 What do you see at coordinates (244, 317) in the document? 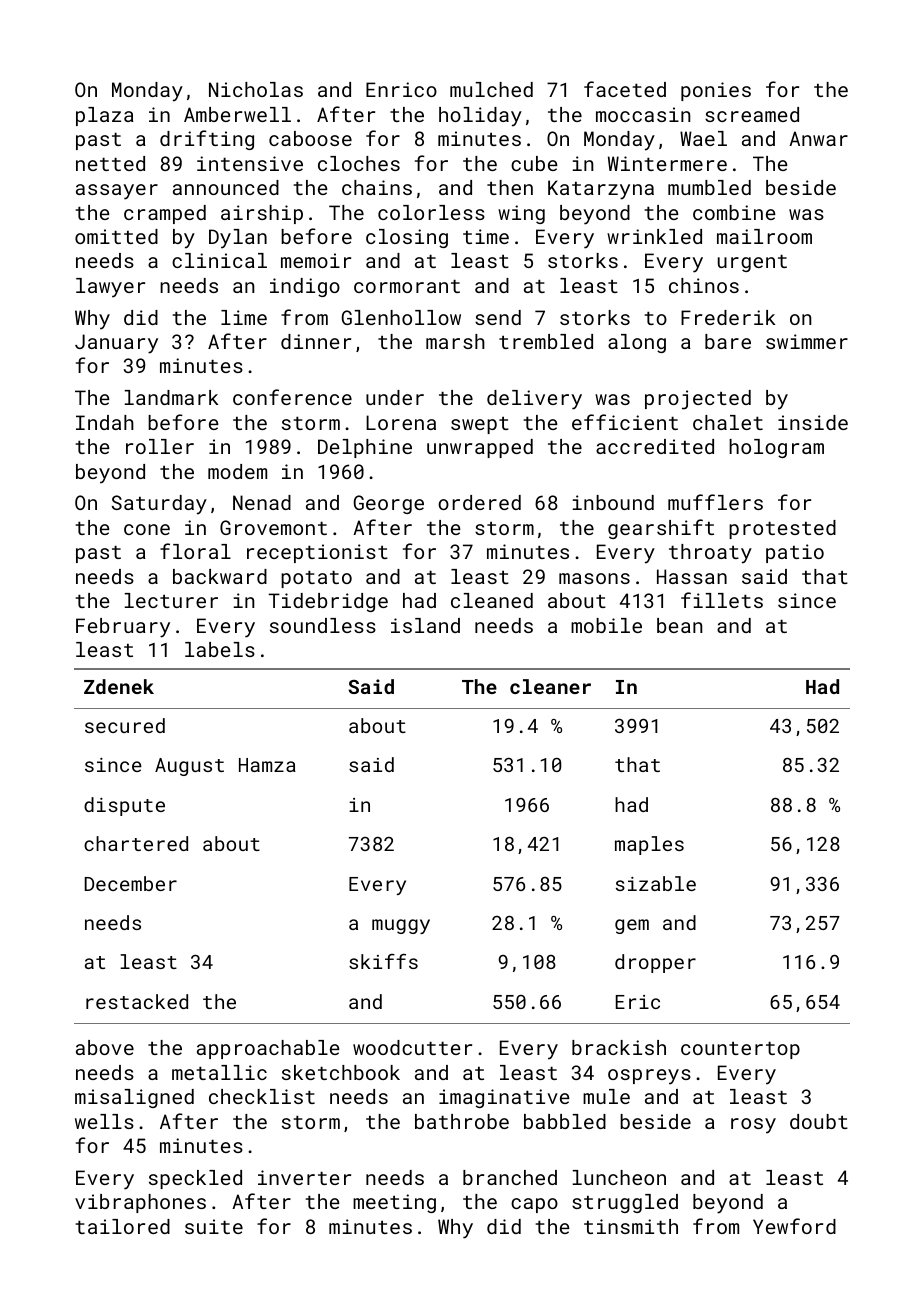
I see `lime` at bounding box center [244, 317].
